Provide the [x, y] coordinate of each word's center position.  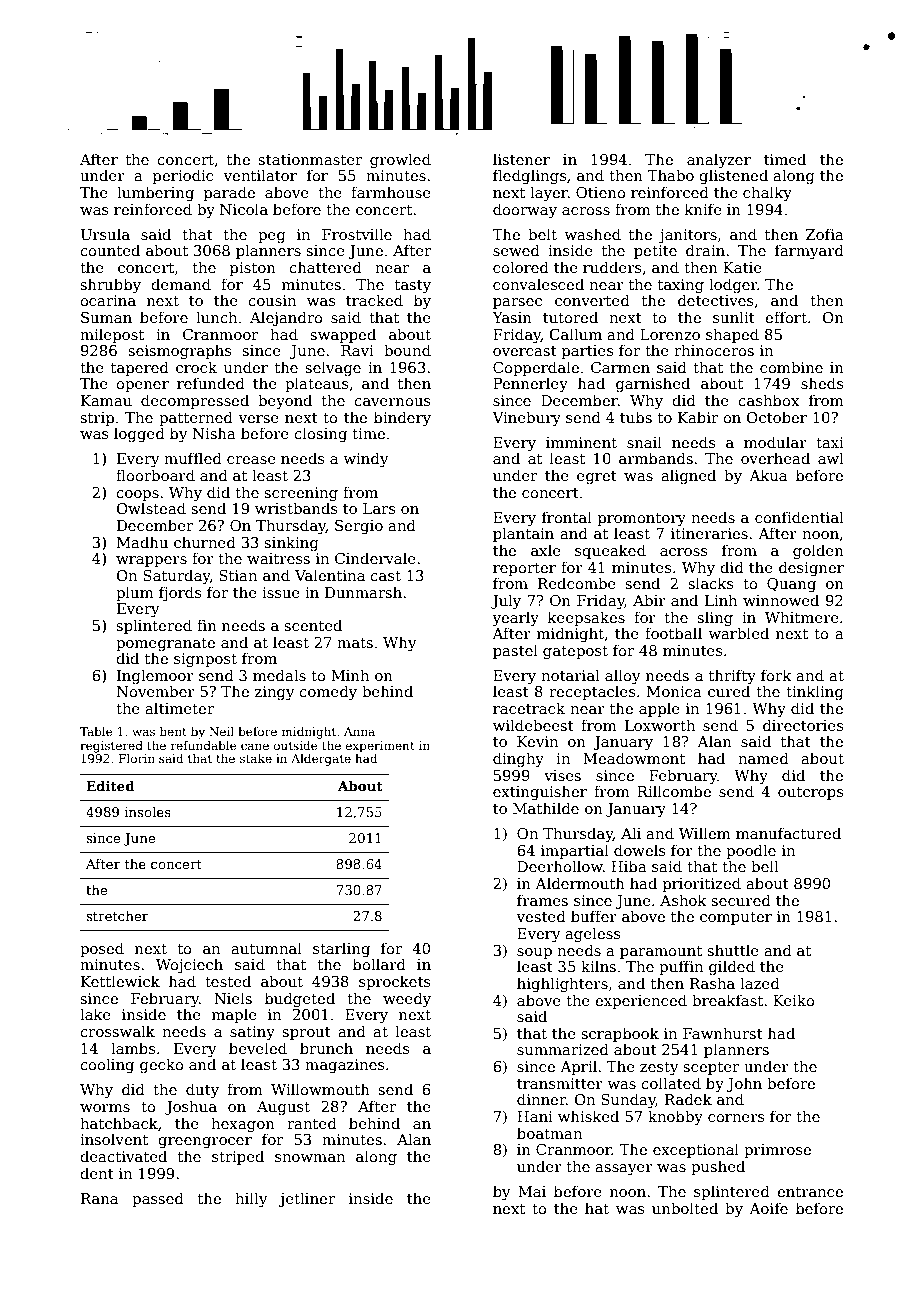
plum [135, 593]
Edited [110, 785]
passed [158, 1199]
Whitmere [802, 617]
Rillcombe [674, 791]
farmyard [809, 251]
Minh [350, 675]
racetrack [529, 708]
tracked [374, 300]
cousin [272, 300]
